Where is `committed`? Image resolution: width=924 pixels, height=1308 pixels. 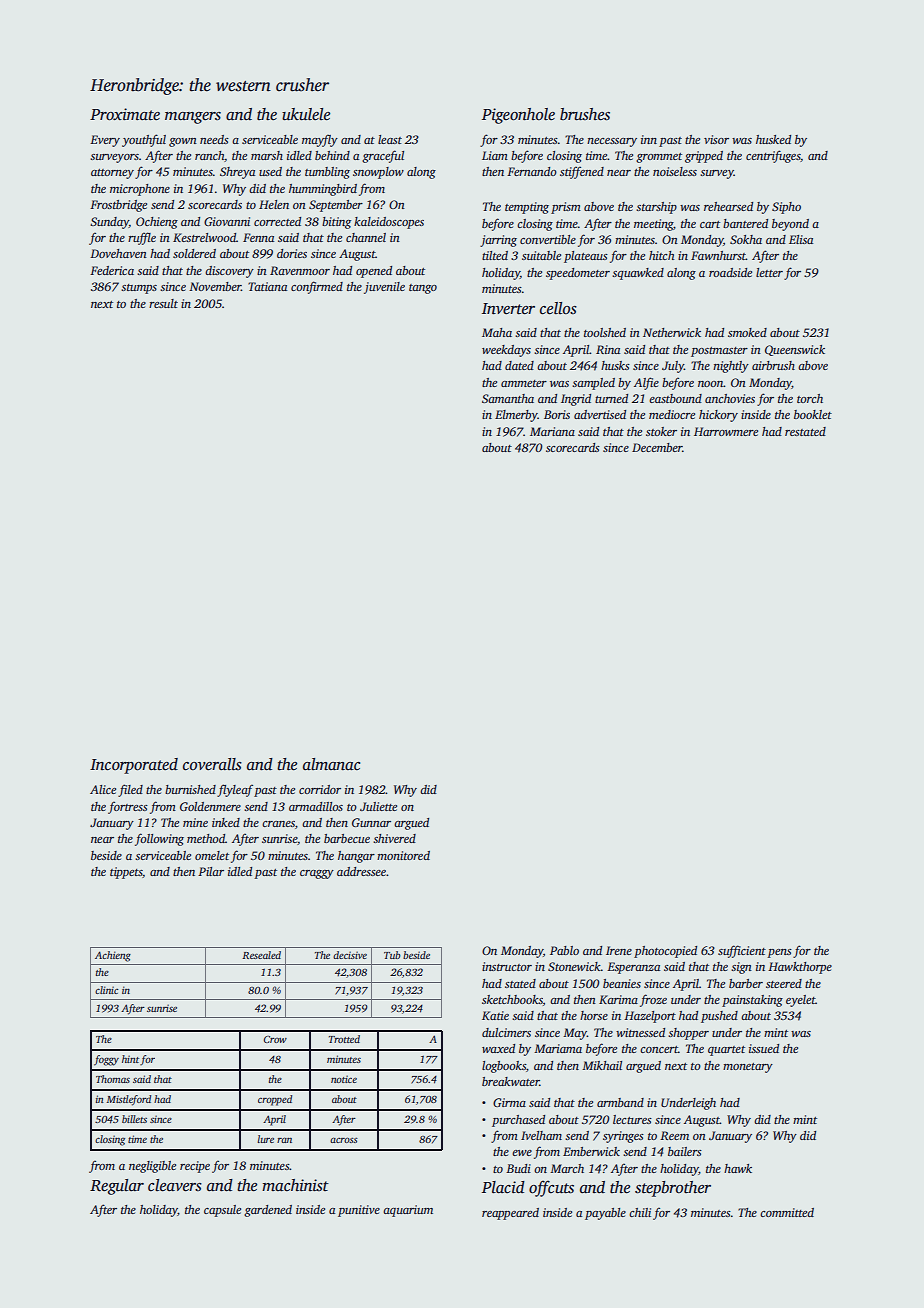 committed is located at coordinates (787, 1212).
